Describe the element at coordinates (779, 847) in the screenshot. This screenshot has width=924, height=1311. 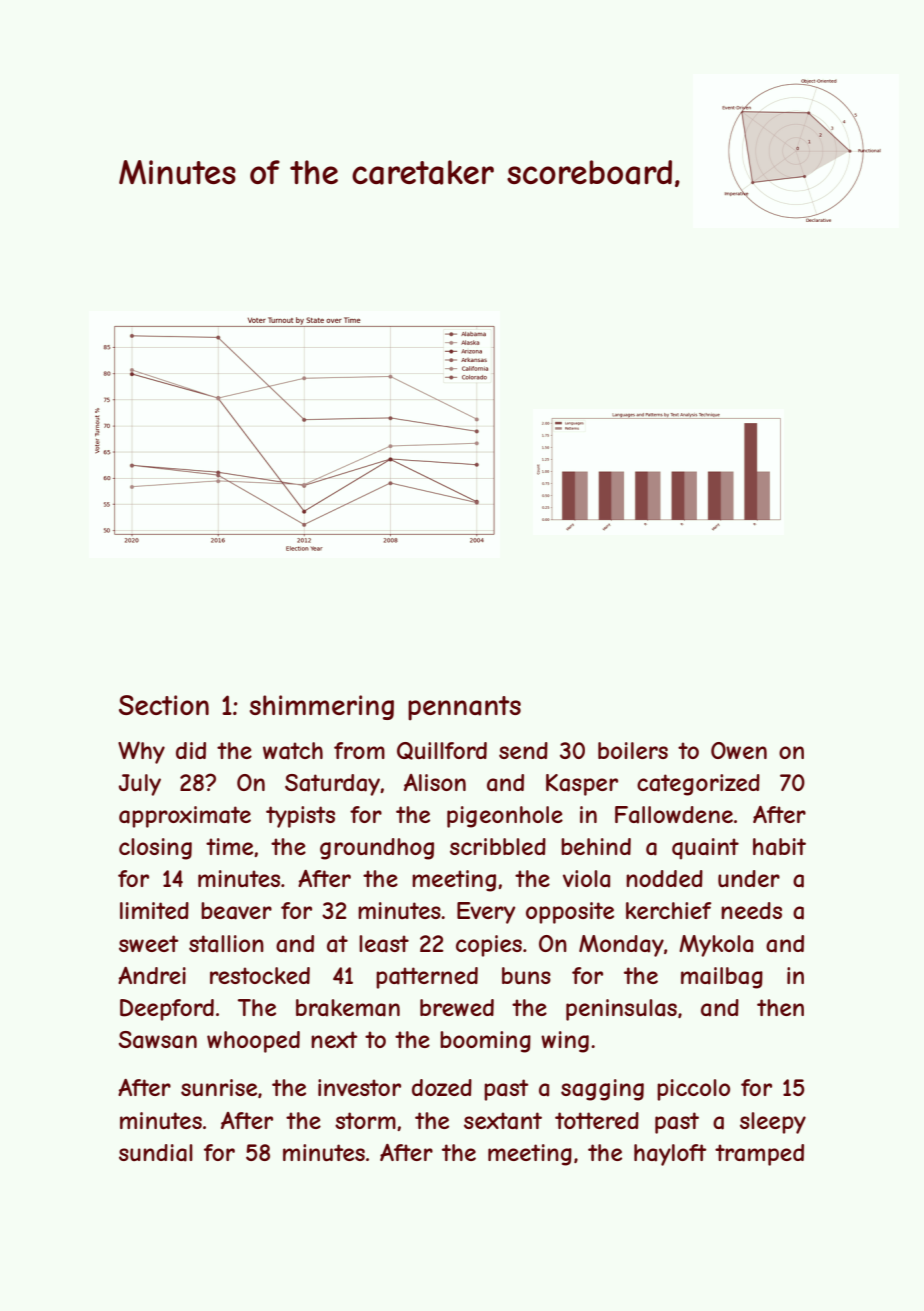
I see `habit` at that location.
